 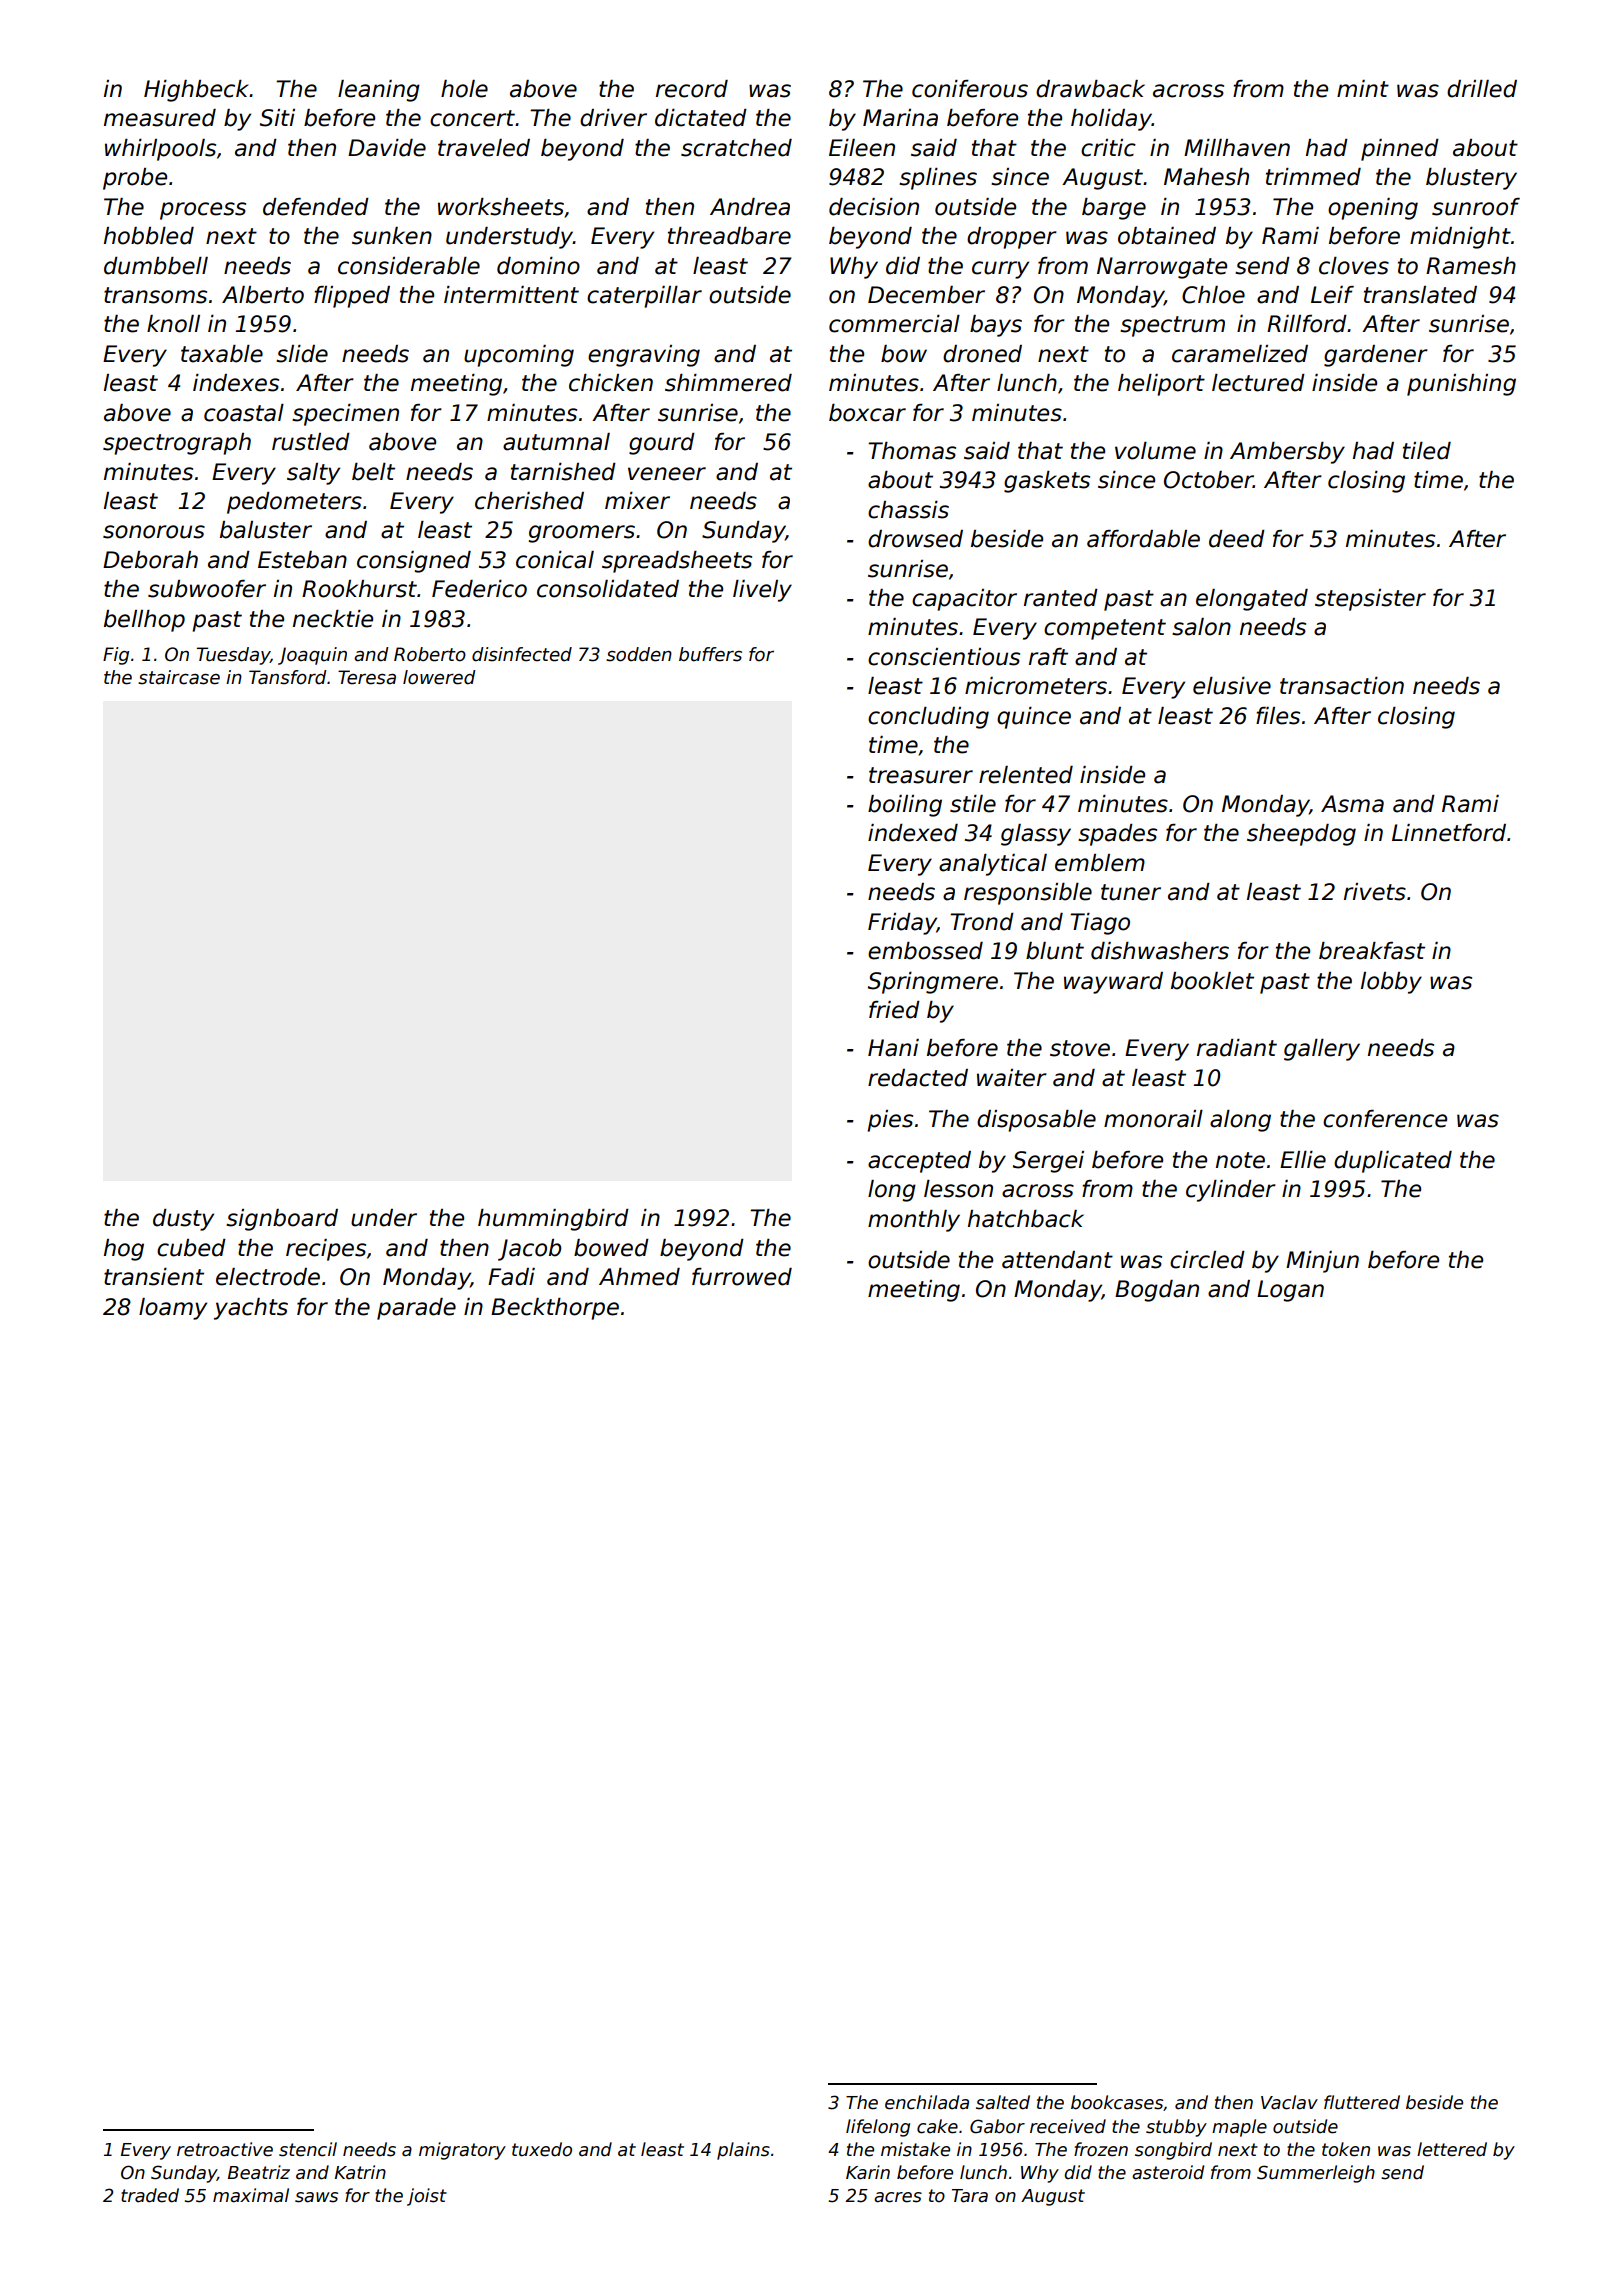 I want to click on quince, so click(x=1034, y=718).
